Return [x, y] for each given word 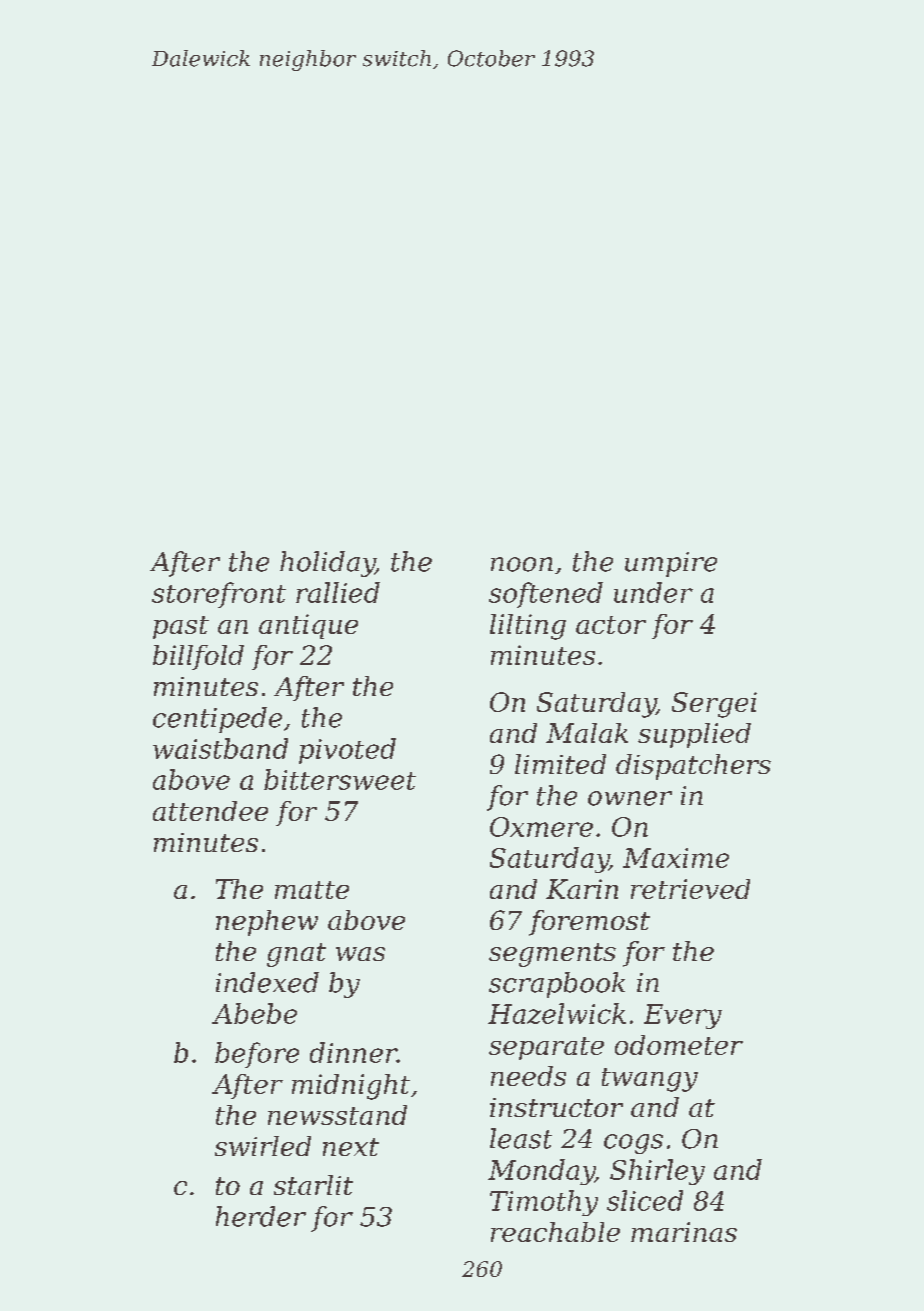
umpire [671, 564]
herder [261, 1216]
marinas [684, 1232]
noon [522, 564]
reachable [555, 1232]
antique [308, 626]
